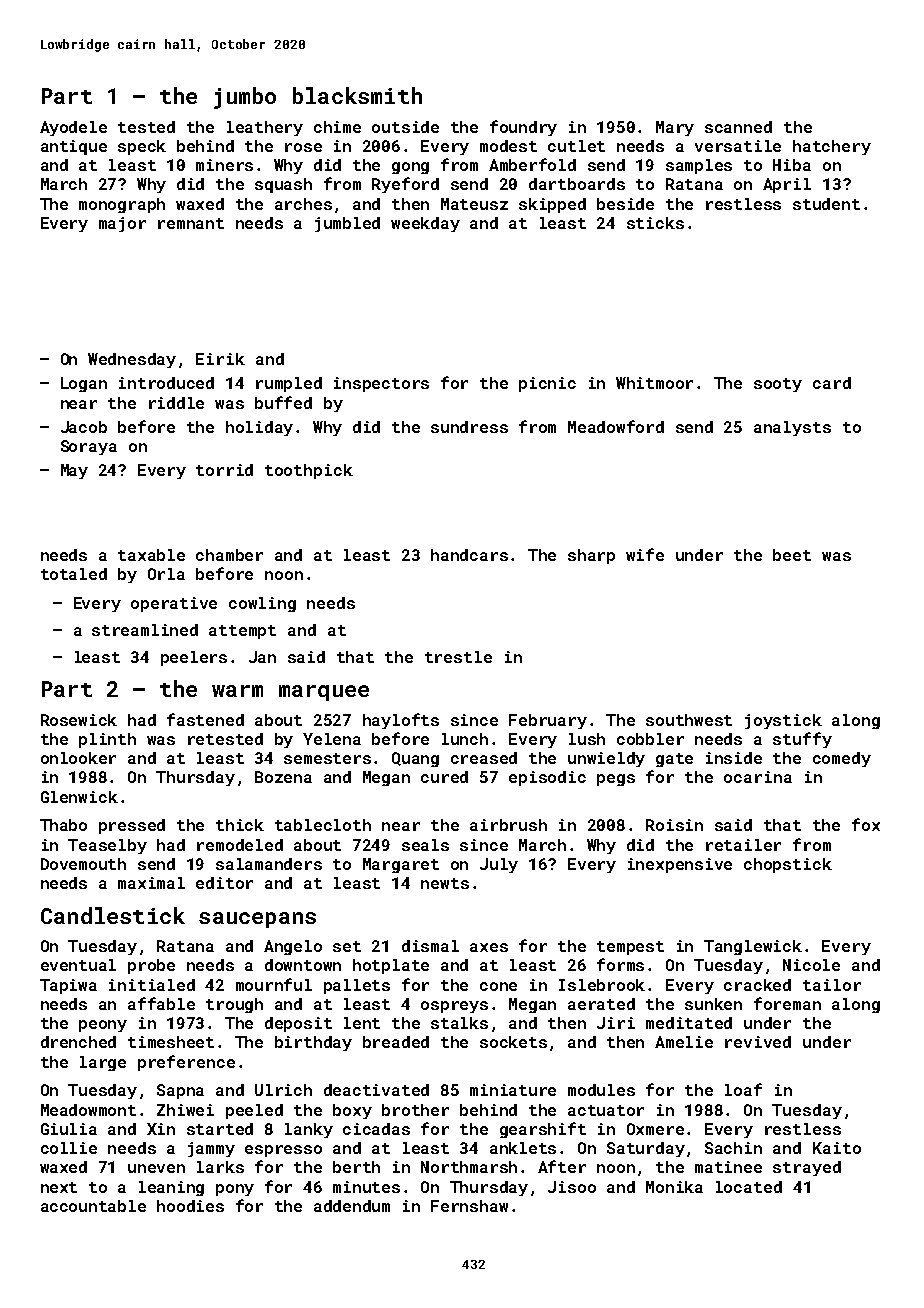  What do you see at coordinates (523, 128) in the screenshot?
I see `foundry` at bounding box center [523, 128].
